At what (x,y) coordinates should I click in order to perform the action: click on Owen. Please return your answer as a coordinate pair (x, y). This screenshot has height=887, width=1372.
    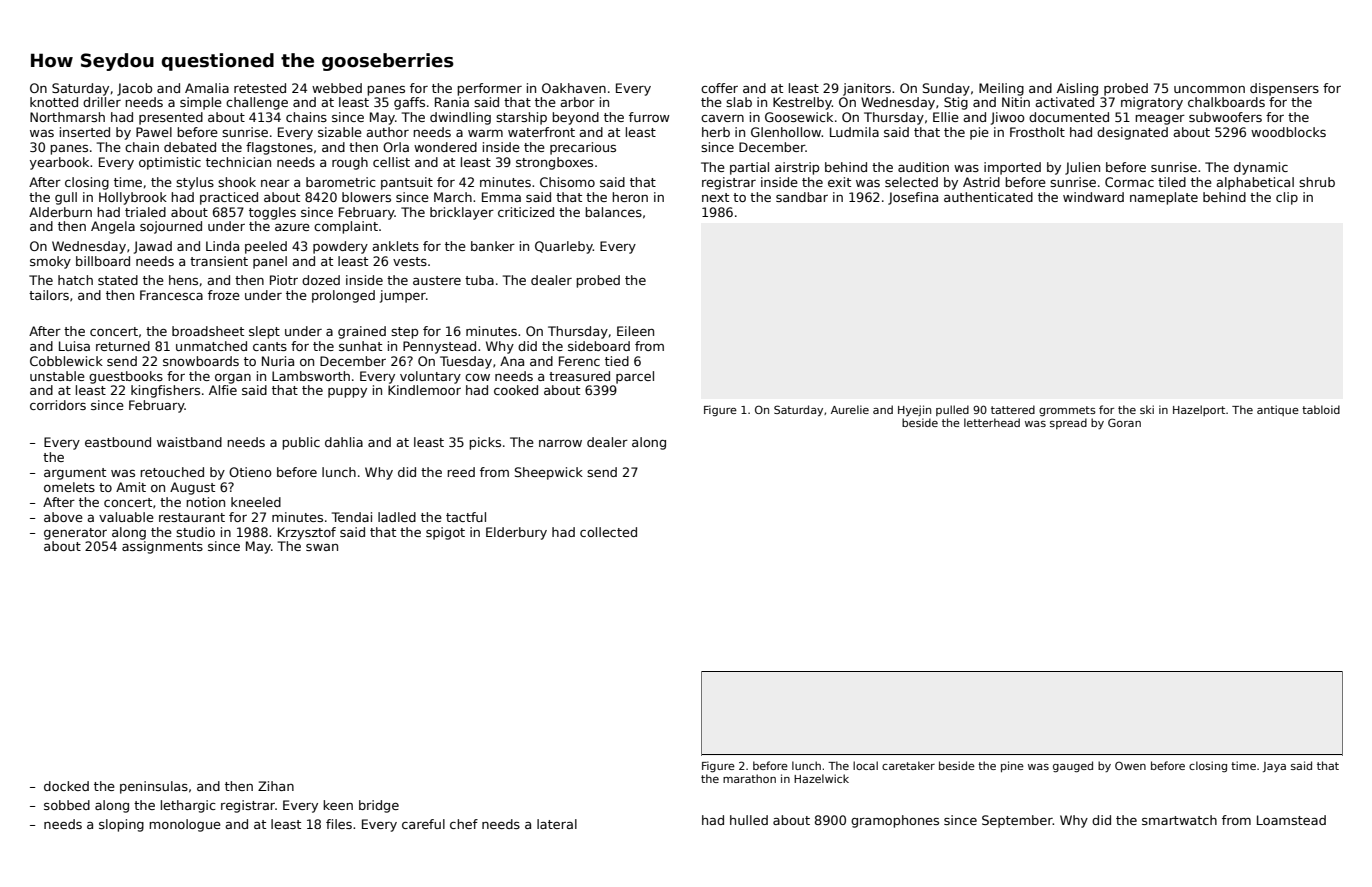
    Looking at the image, I should click on (1130, 765).
